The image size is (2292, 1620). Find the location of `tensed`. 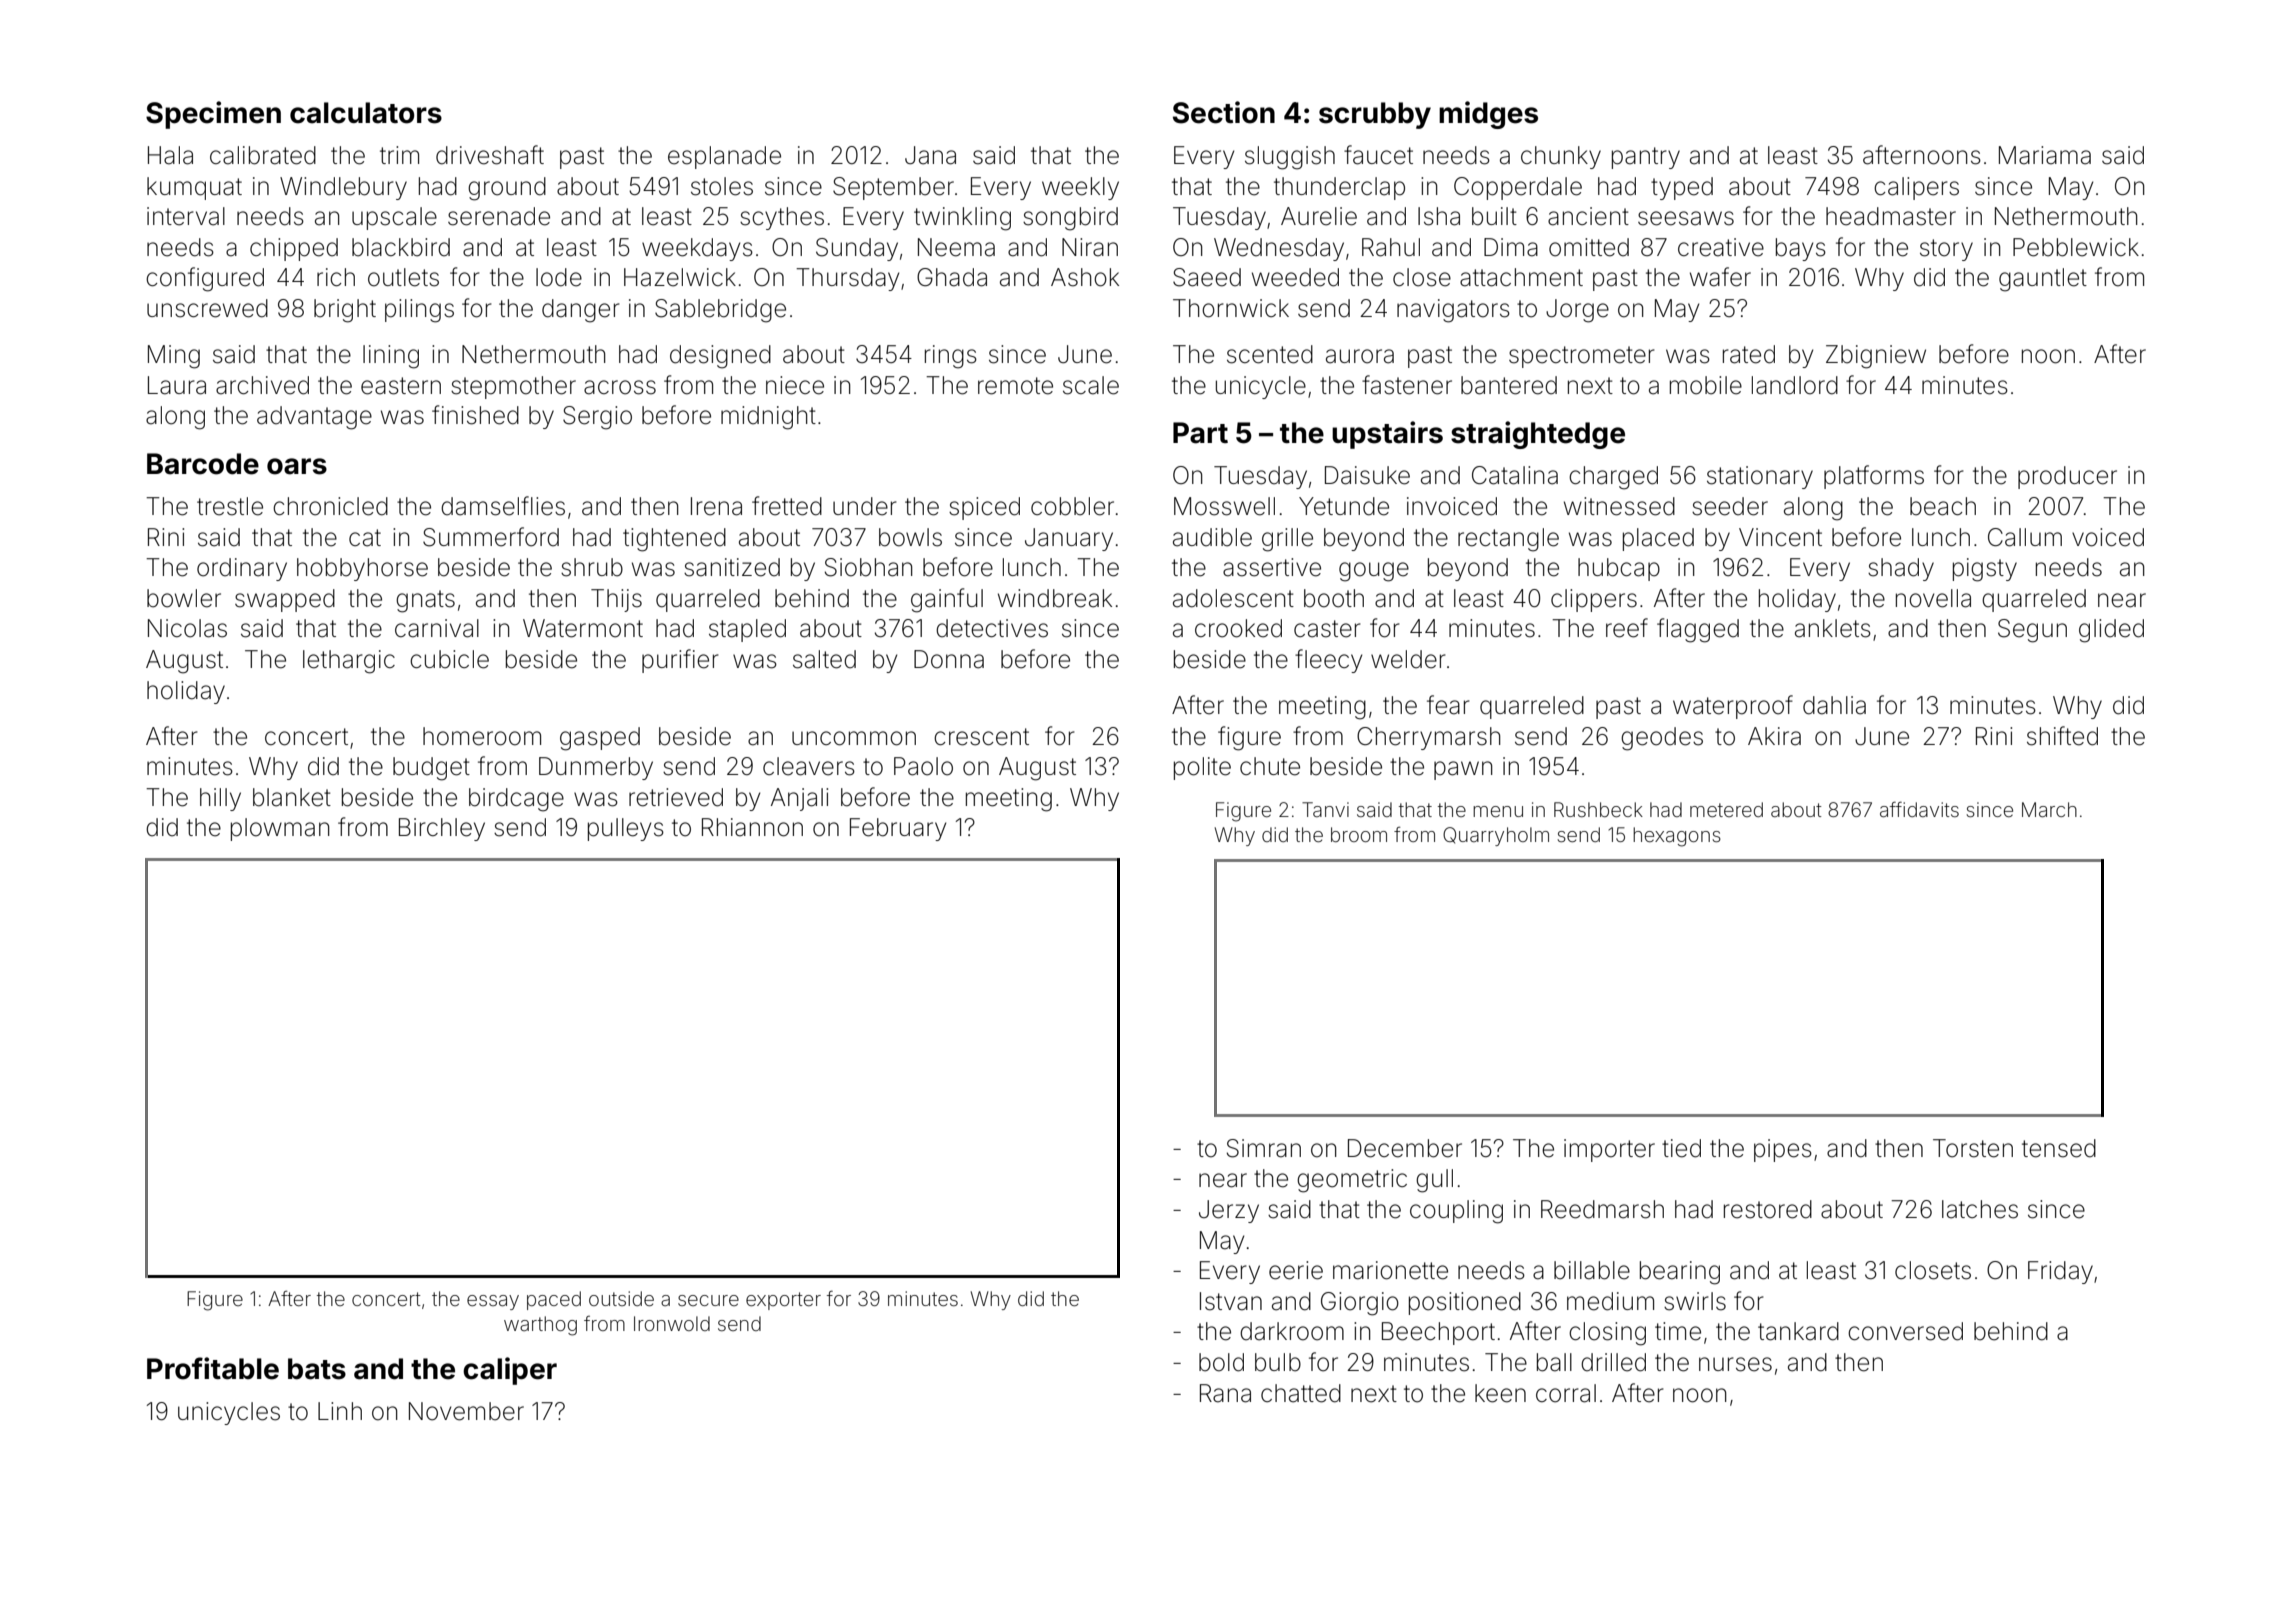

tensed is located at coordinates (2059, 1148).
